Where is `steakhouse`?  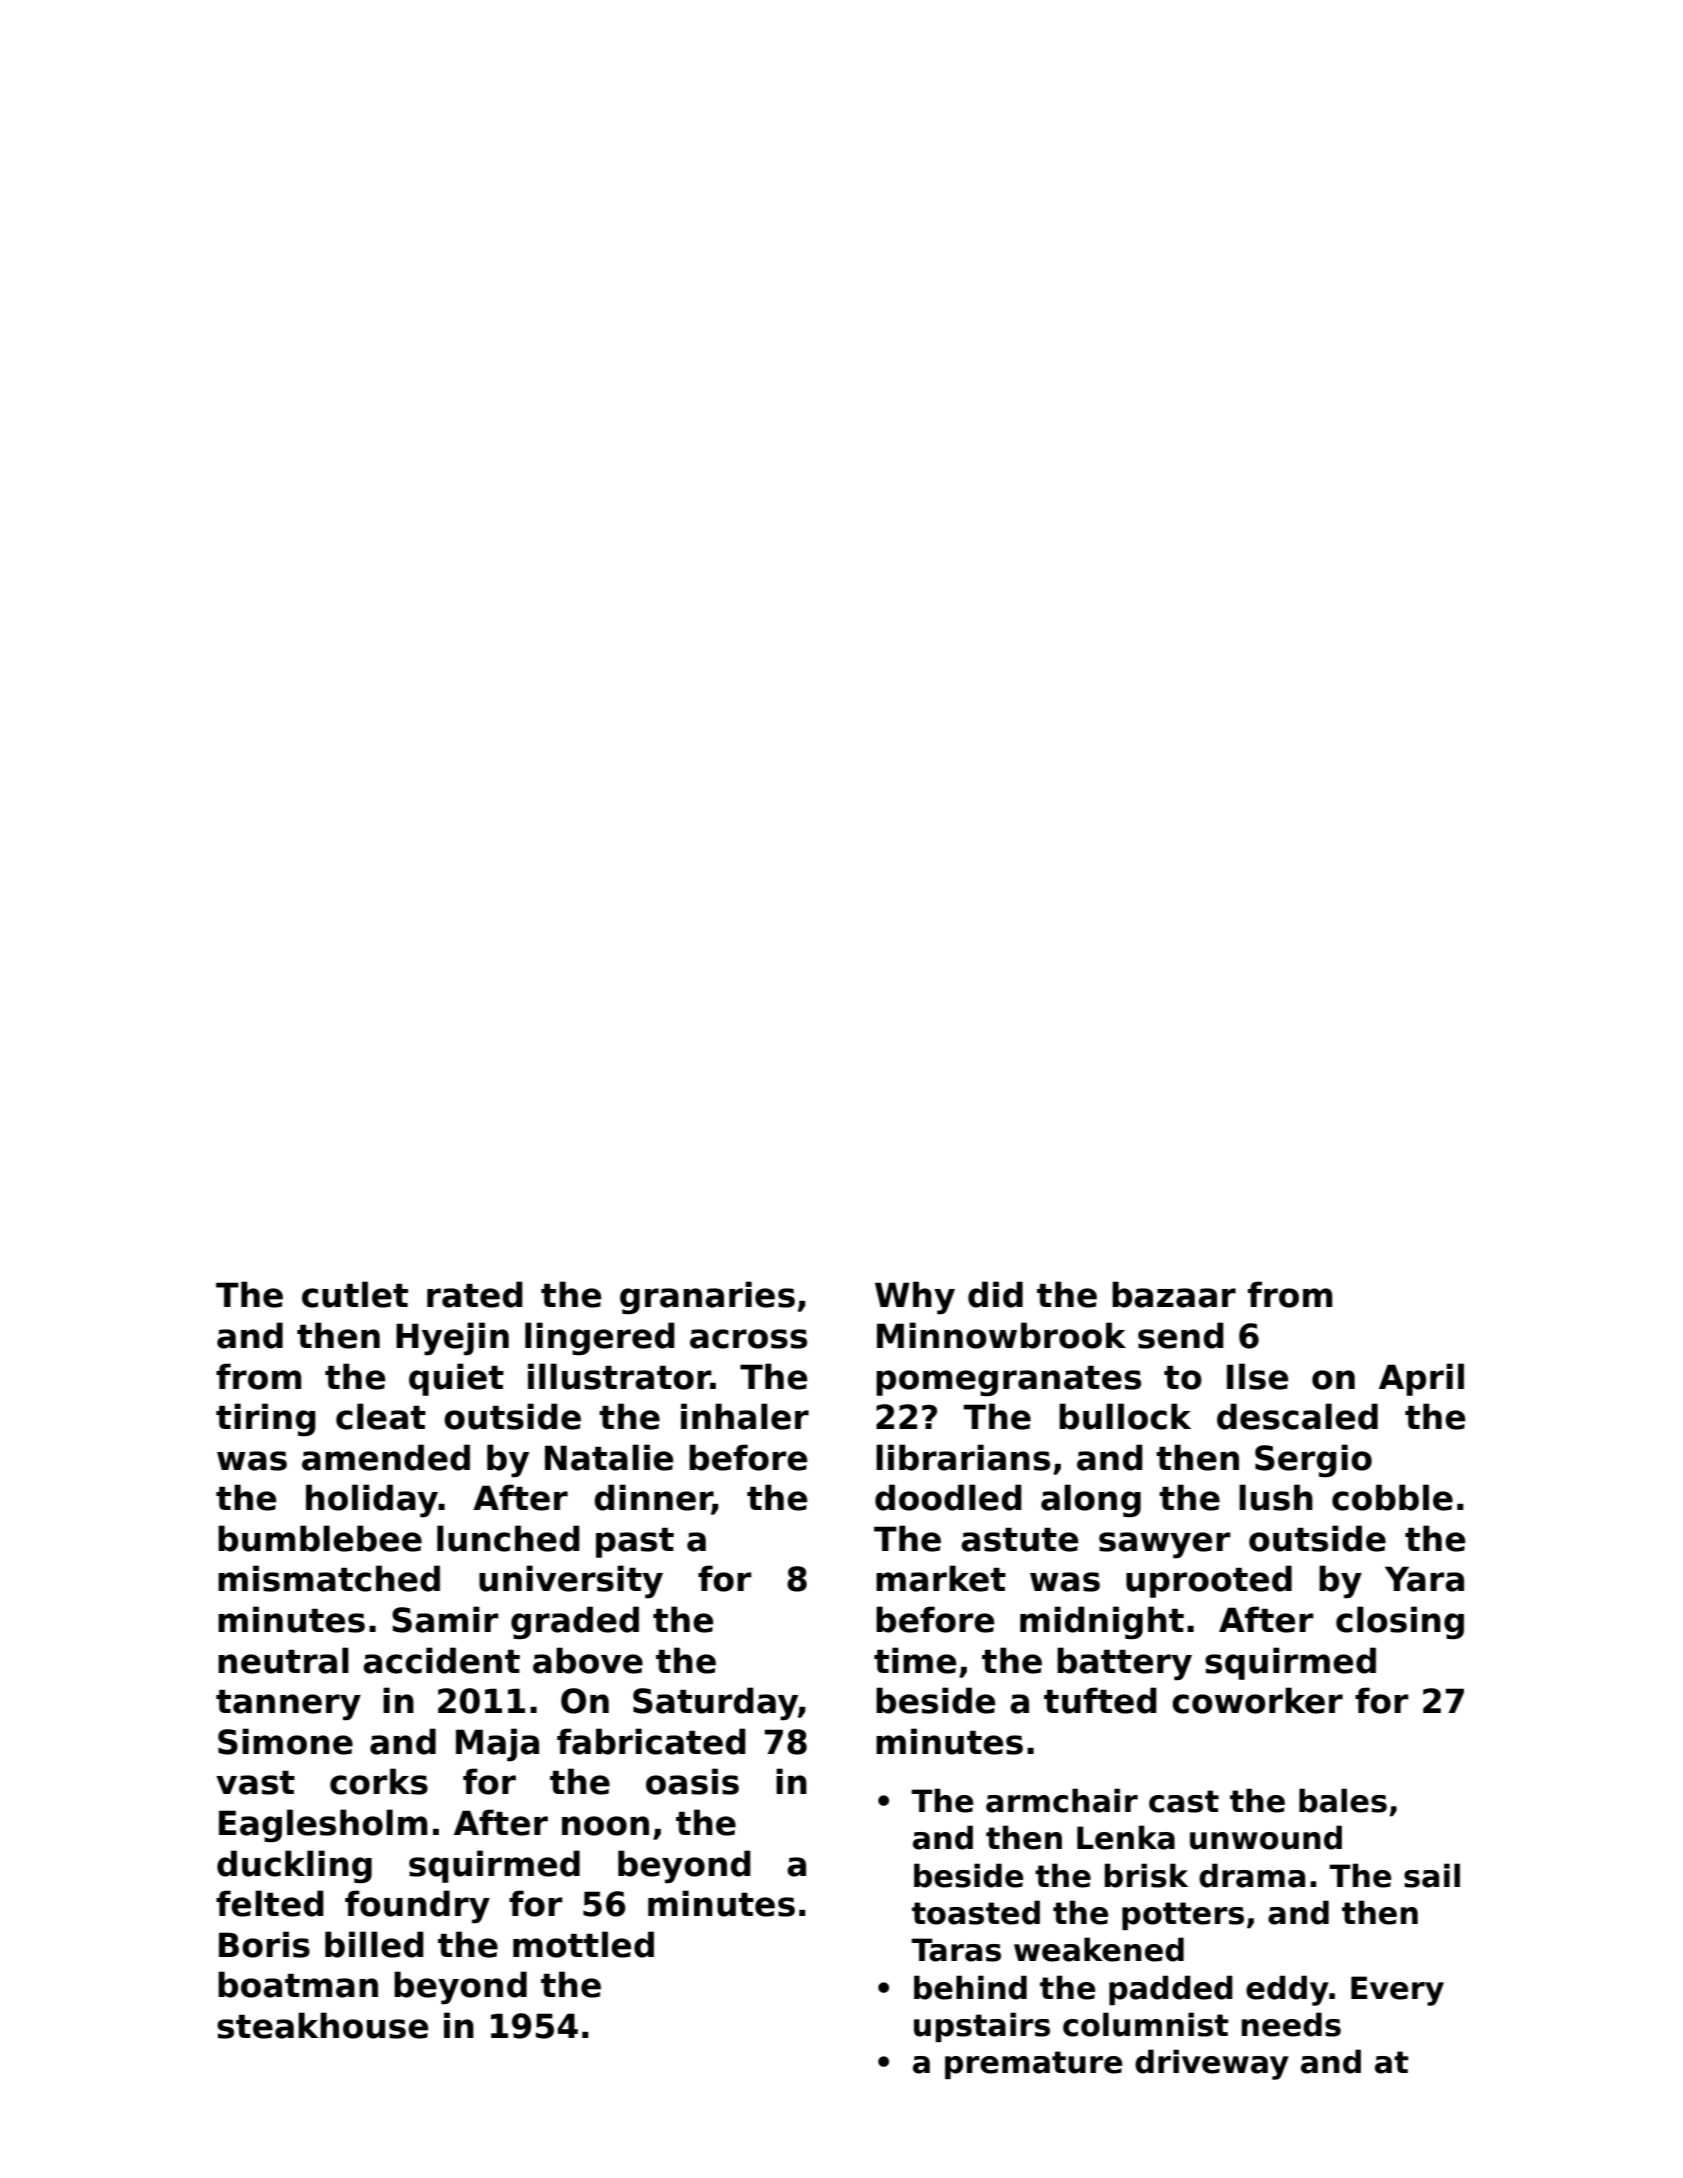
steakhouse is located at coordinates (322, 2025).
